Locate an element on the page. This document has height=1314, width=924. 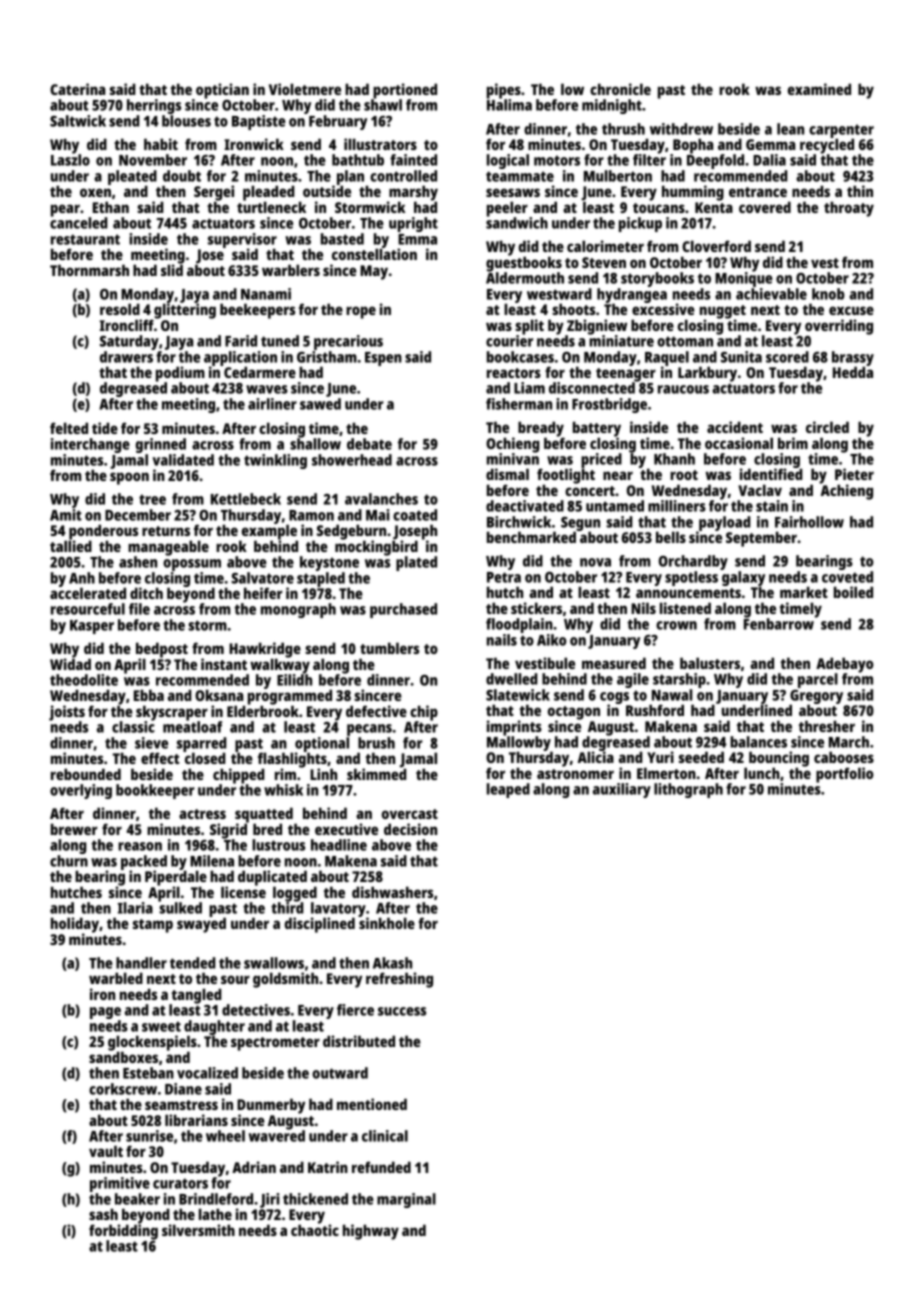
daughter is located at coordinates (214, 1028).
